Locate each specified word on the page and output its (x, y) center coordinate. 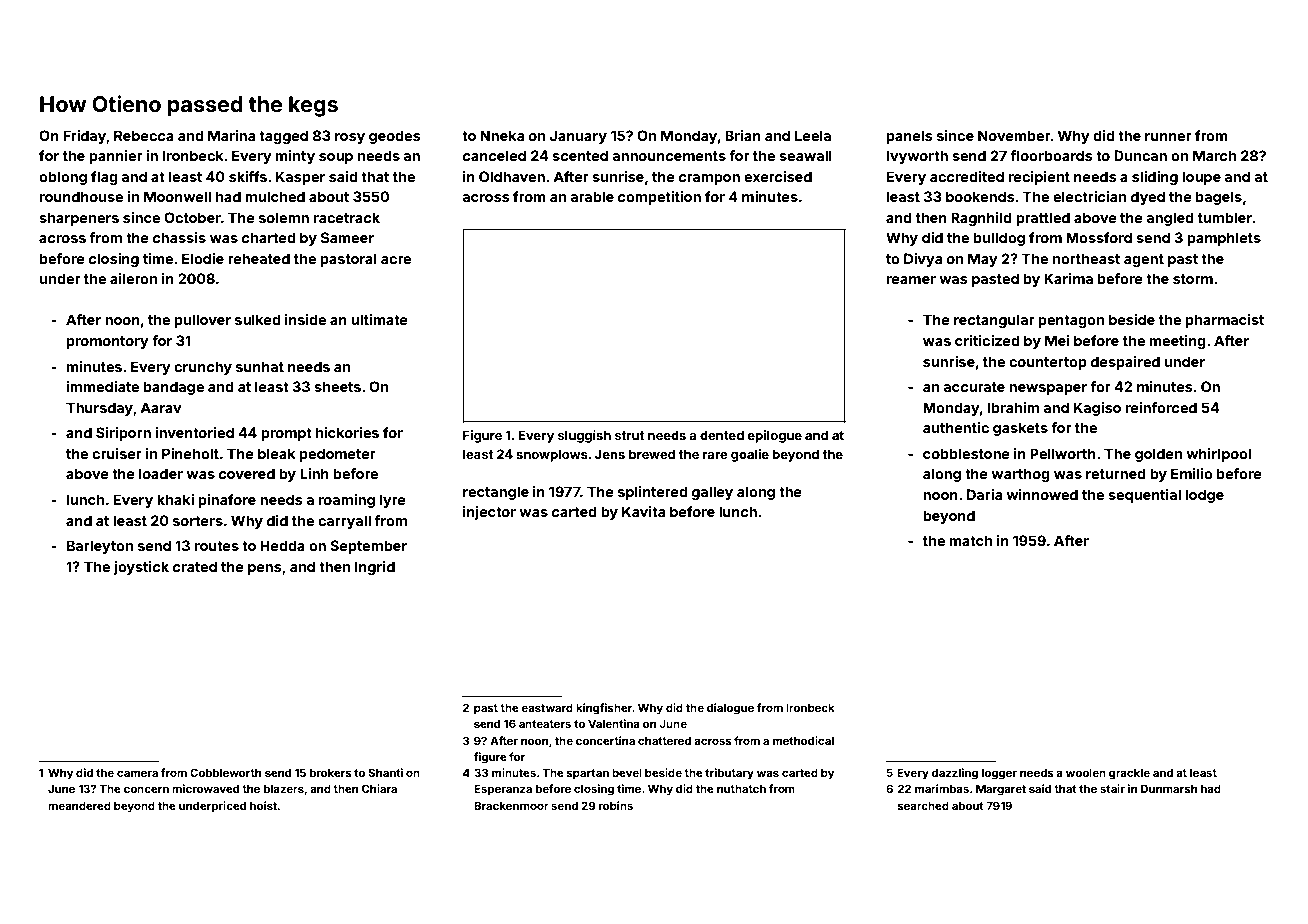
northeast (1086, 258)
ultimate (379, 319)
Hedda (282, 545)
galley (712, 493)
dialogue (730, 709)
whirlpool (1218, 455)
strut (629, 435)
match (971, 540)
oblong (63, 178)
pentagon (1071, 321)
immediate (103, 386)
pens (265, 569)
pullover (203, 321)
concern (146, 790)
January (578, 137)
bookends (980, 196)
